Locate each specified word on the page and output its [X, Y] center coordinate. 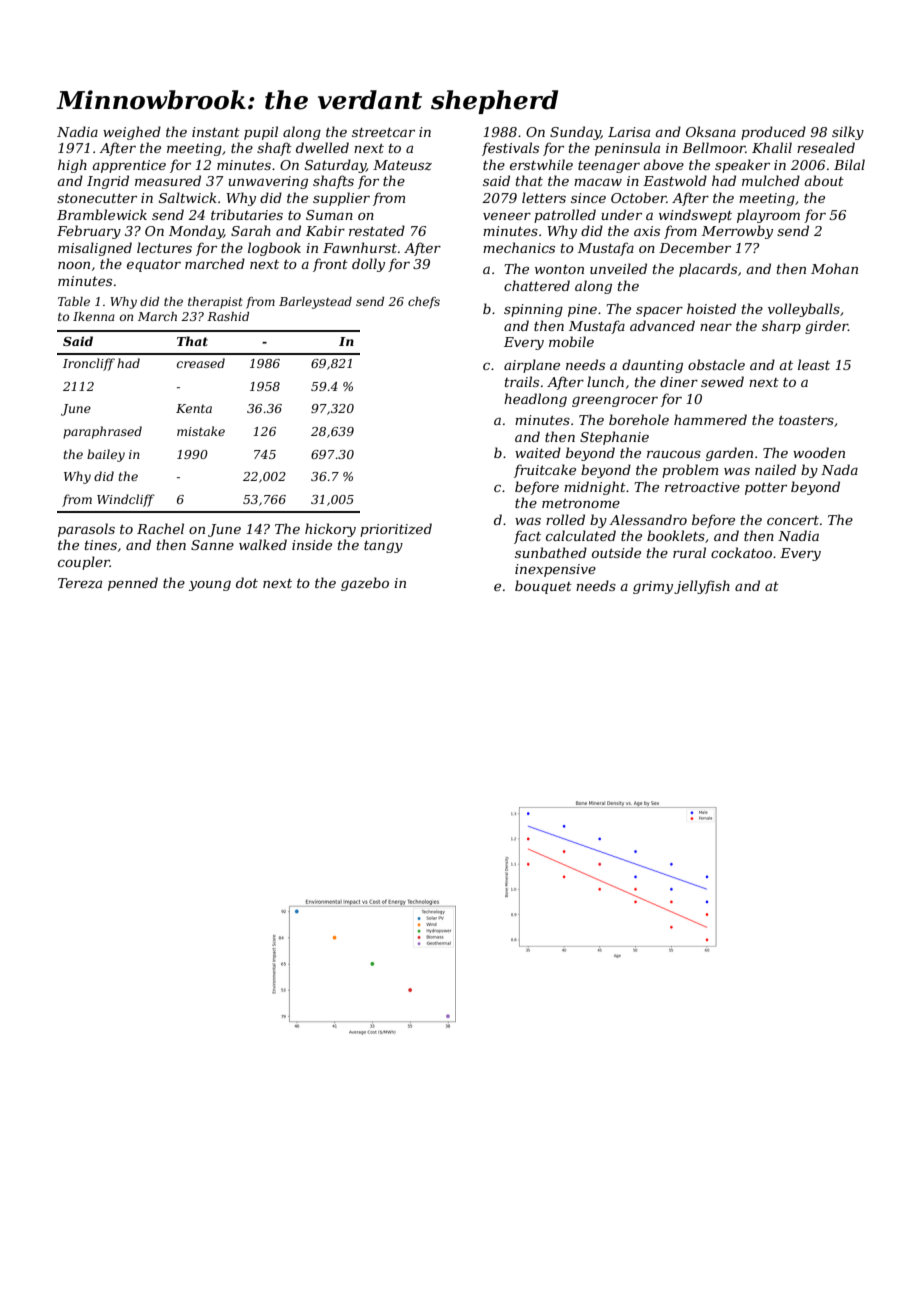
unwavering [268, 182]
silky [848, 133]
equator [154, 266]
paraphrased [102, 432]
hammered [710, 419]
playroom [768, 216]
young [210, 585]
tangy [383, 547]
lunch [605, 381]
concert [793, 520]
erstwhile [541, 164]
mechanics [519, 247]
